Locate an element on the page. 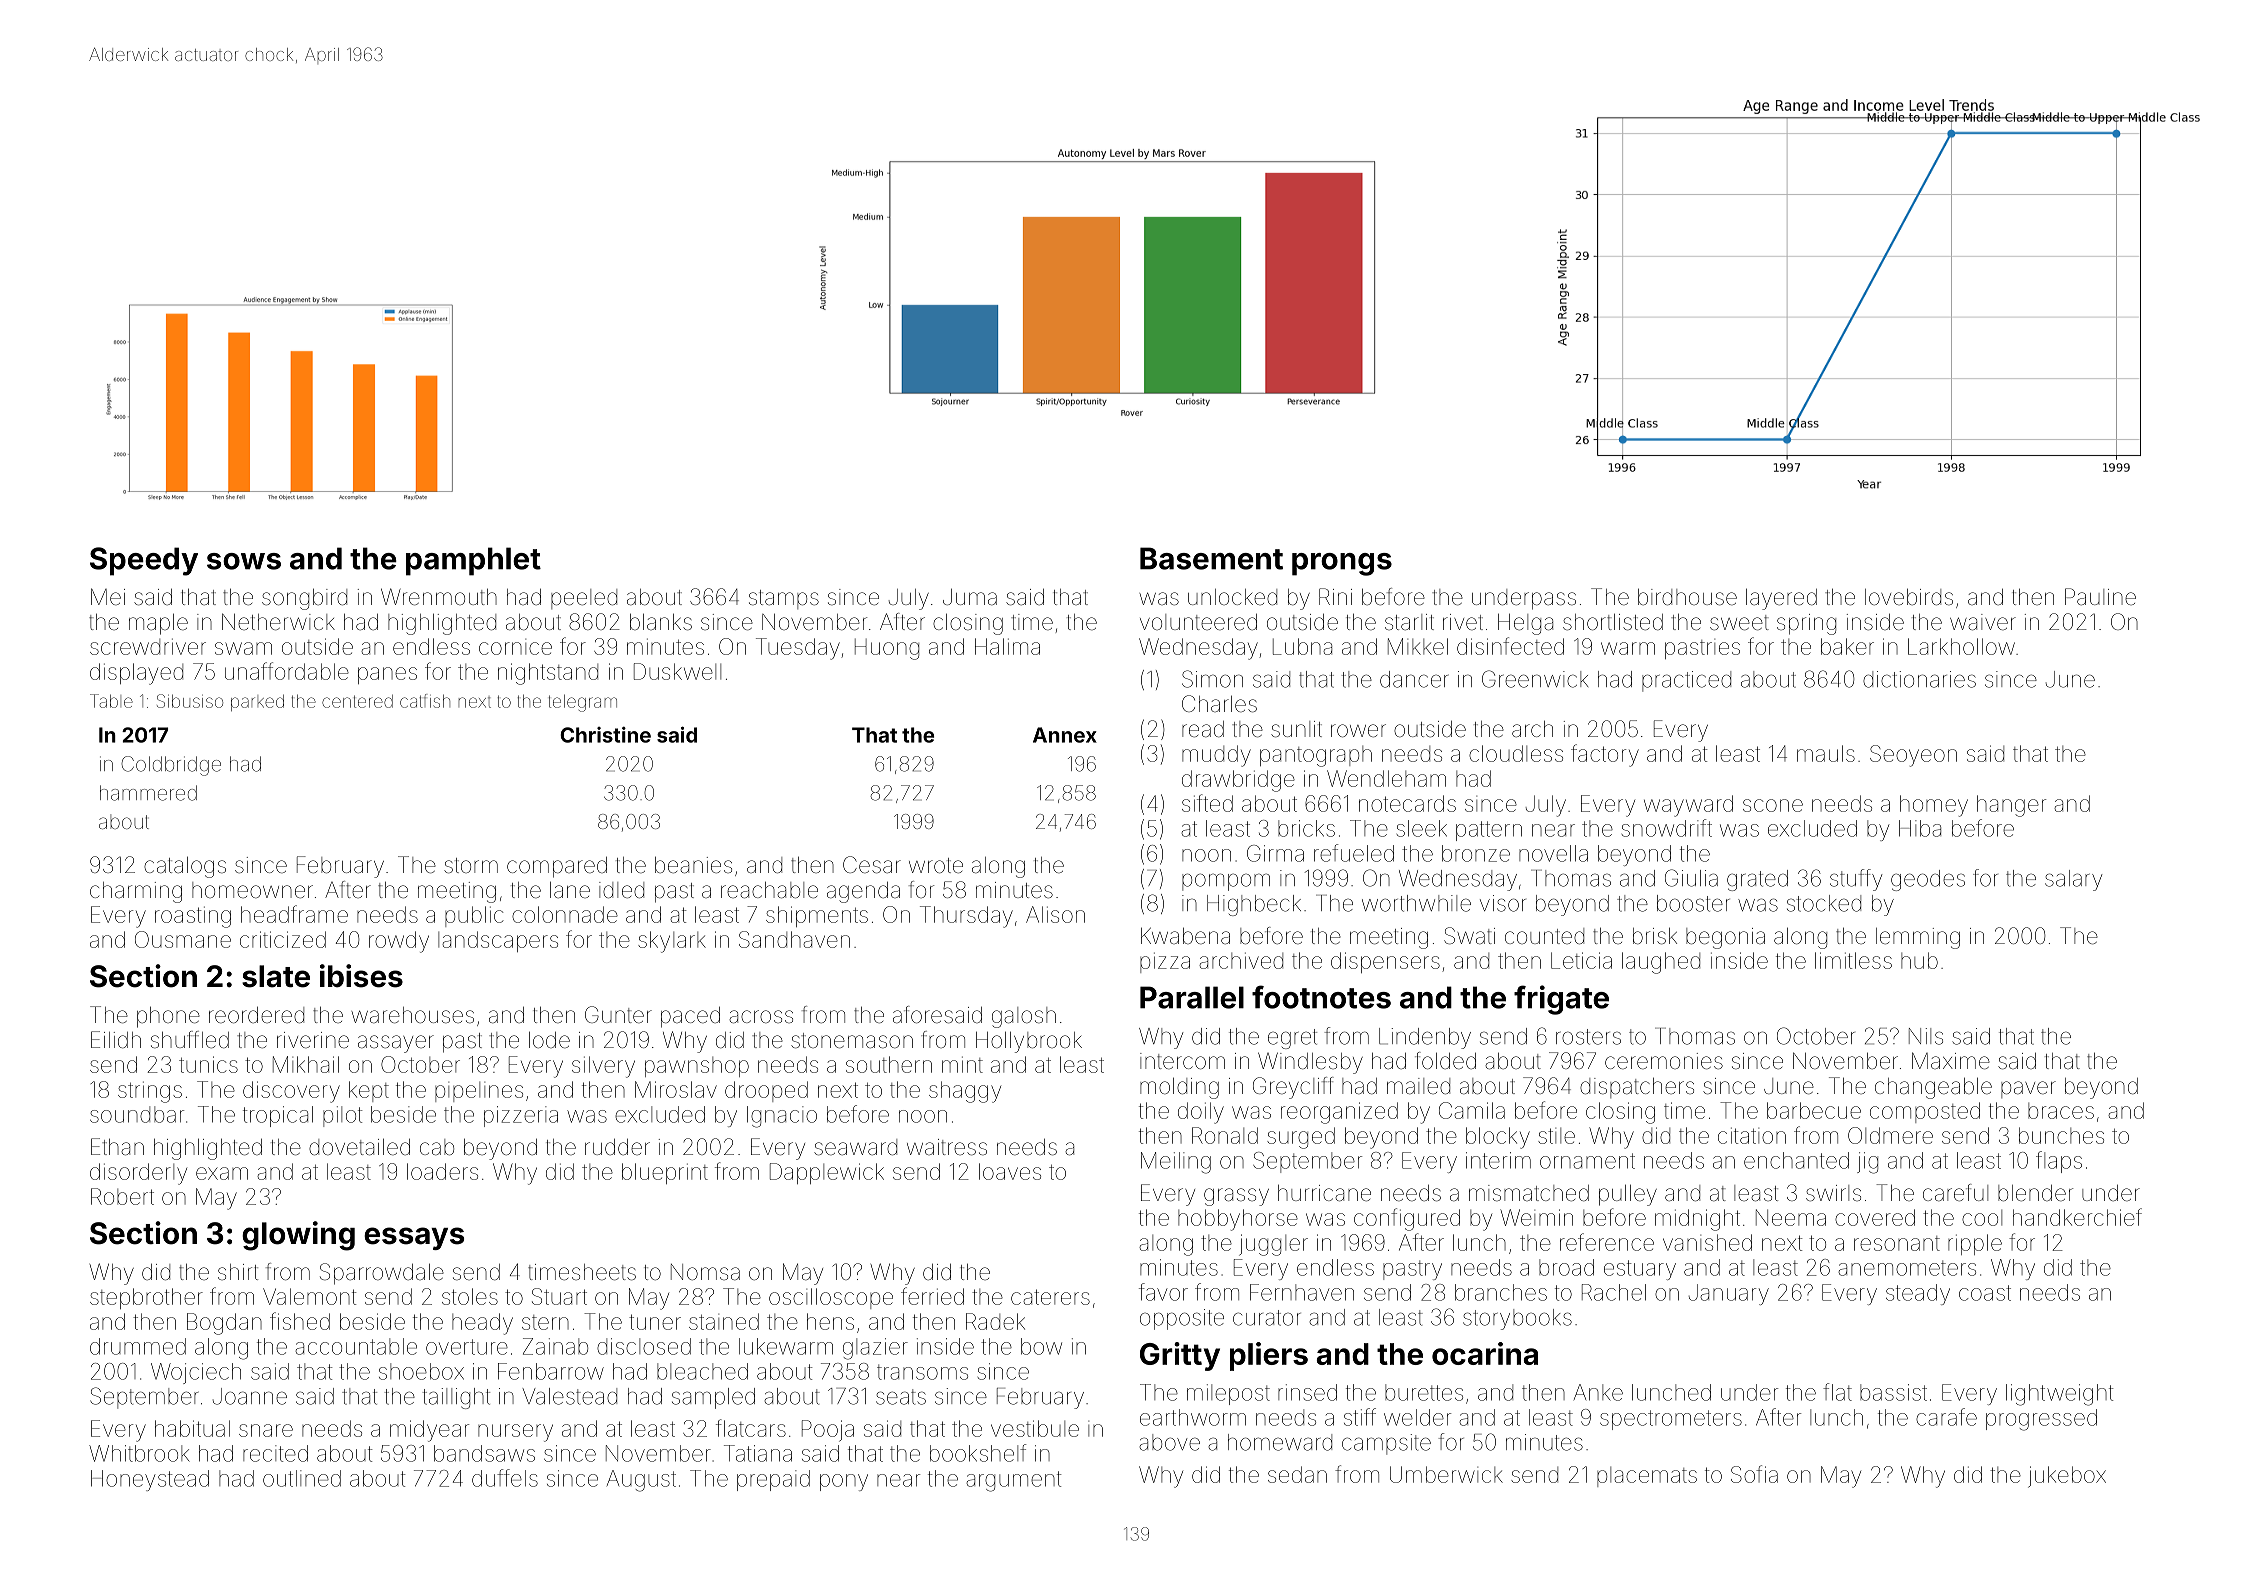  slate is located at coordinates (276, 976).
